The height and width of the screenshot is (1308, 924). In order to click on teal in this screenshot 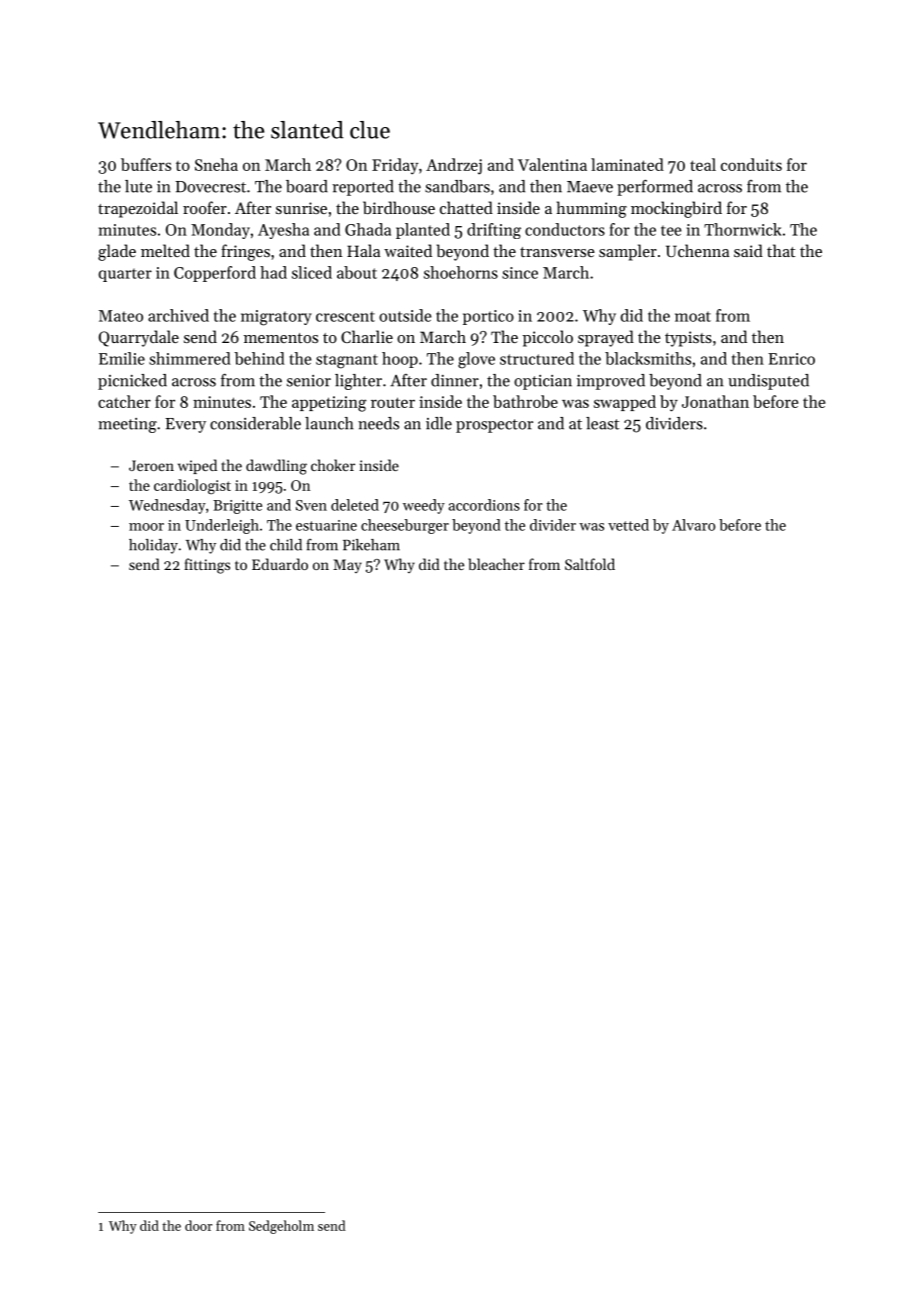, I will do `click(703, 164)`.
